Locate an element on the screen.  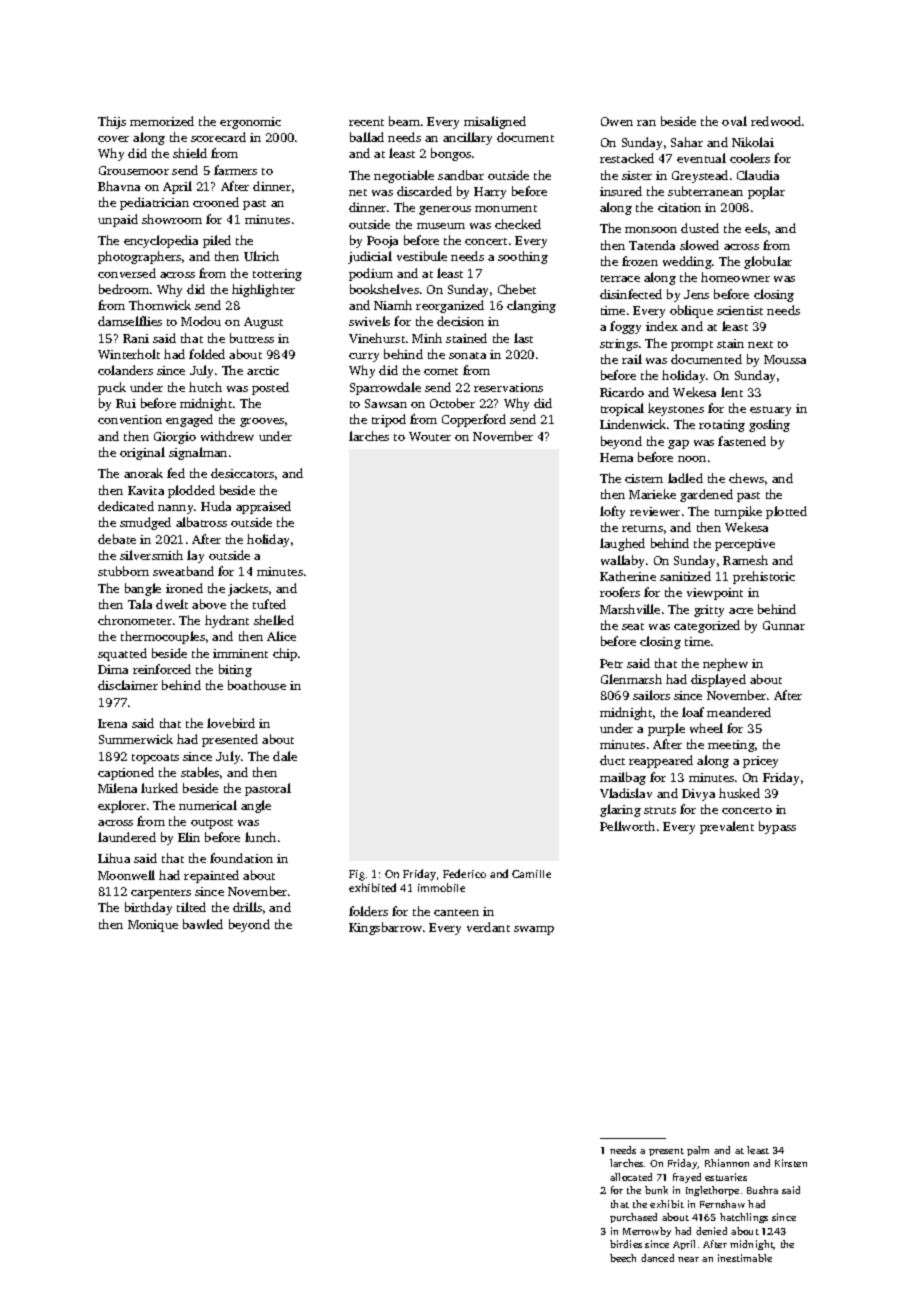
beech is located at coordinates (623, 1258).
